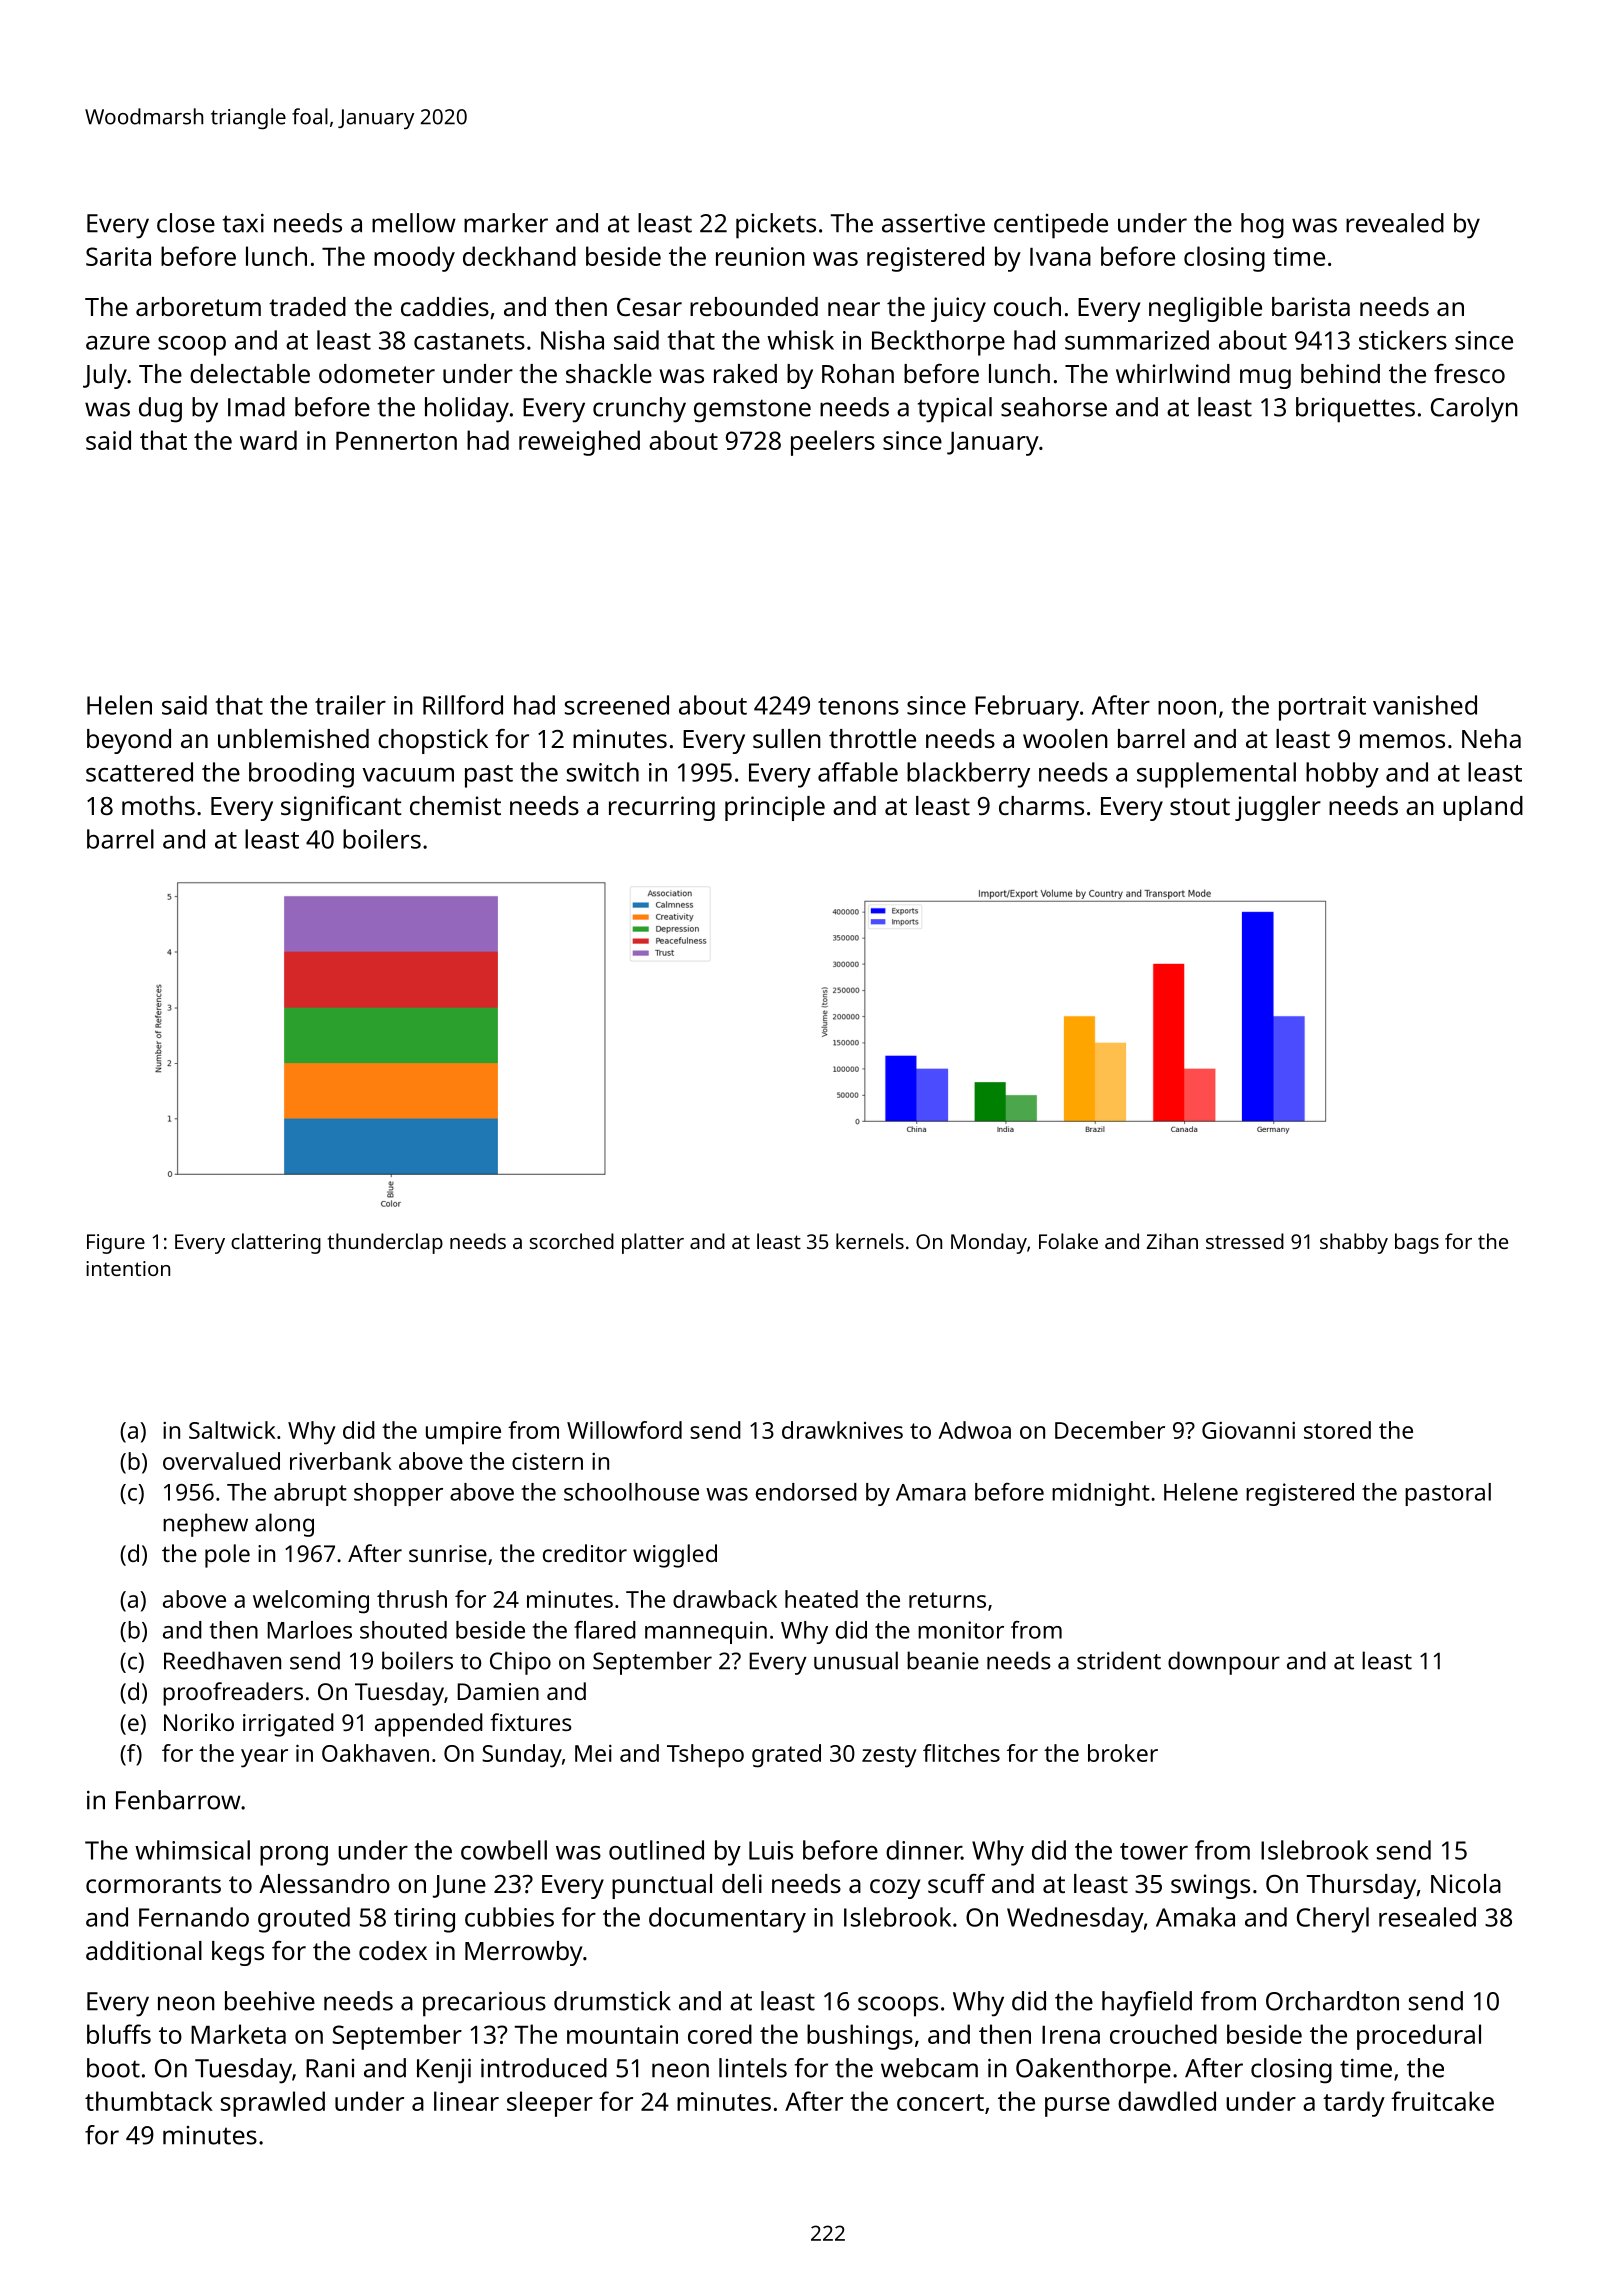 Image resolution: width=1620 pixels, height=2292 pixels. I want to click on scorched, so click(572, 1241).
